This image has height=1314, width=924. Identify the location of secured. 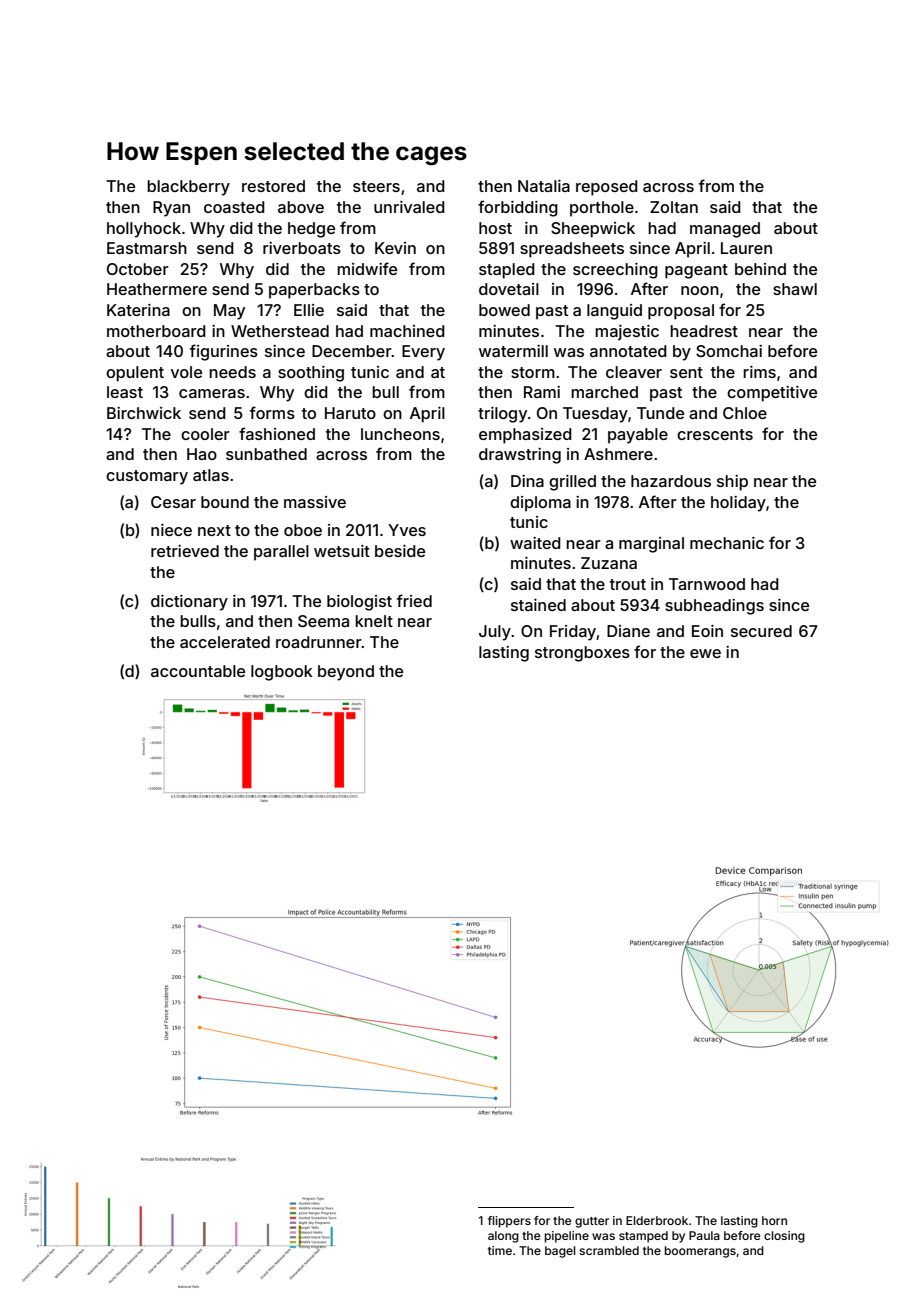
(761, 631).
